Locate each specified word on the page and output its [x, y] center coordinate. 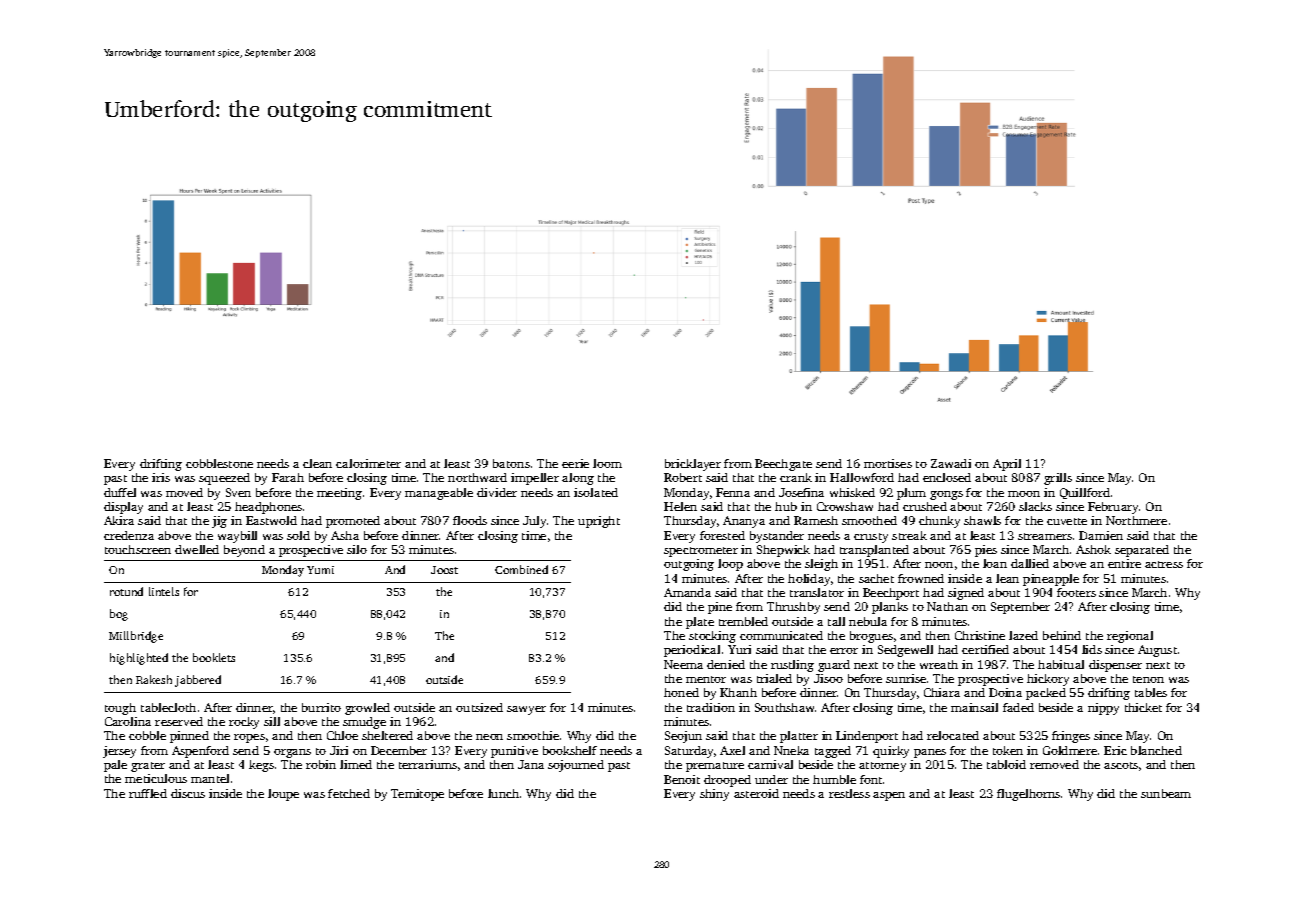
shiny [714, 795]
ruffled [148, 793]
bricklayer [693, 465]
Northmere [1136, 520]
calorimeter [368, 463]
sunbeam [1166, 793]
